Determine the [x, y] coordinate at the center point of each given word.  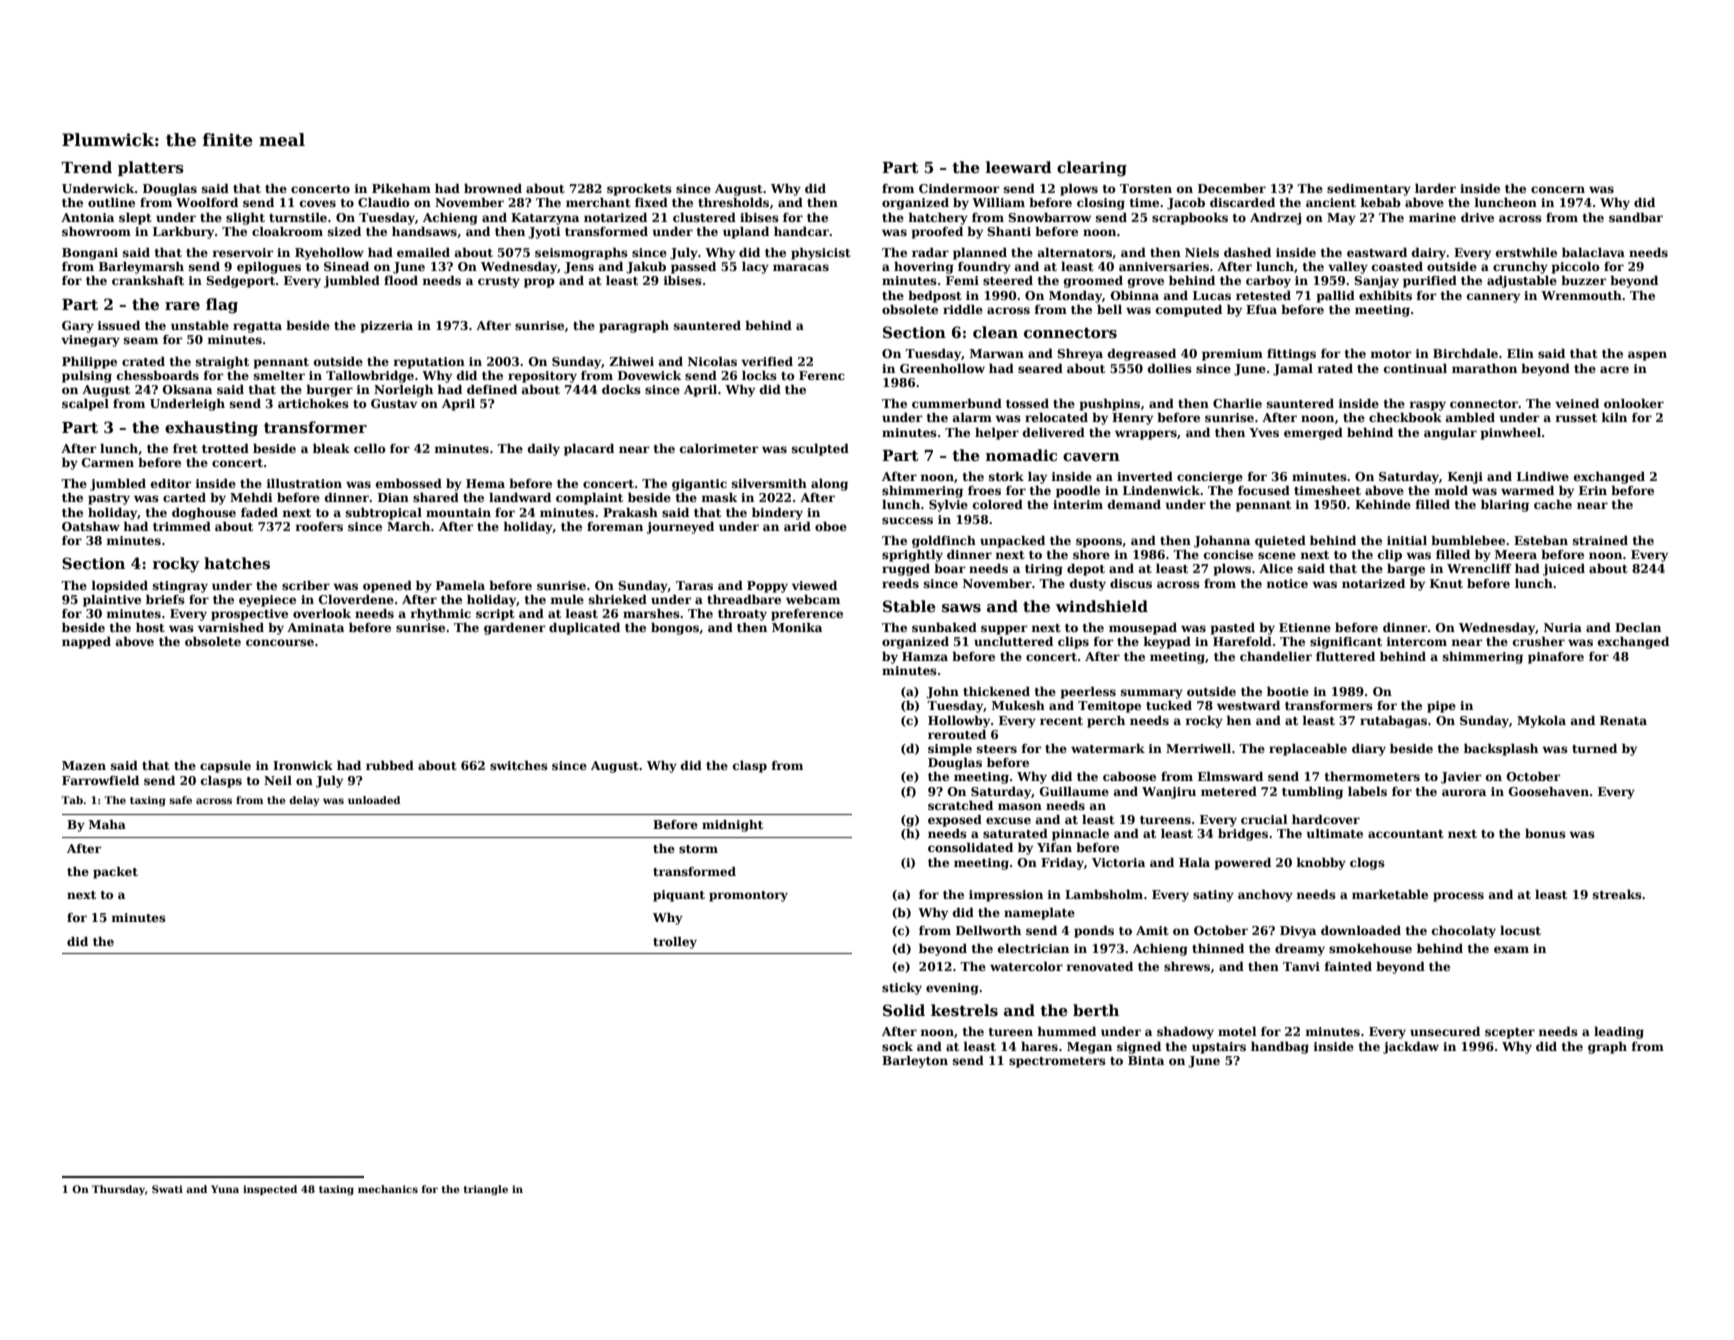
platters [151, 168]
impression [1006, 896]
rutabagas [1393, 722]
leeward [1019, 167]
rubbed [390, 765]
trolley [675, 943]
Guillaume [1074, 791]
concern [1558, 189]
